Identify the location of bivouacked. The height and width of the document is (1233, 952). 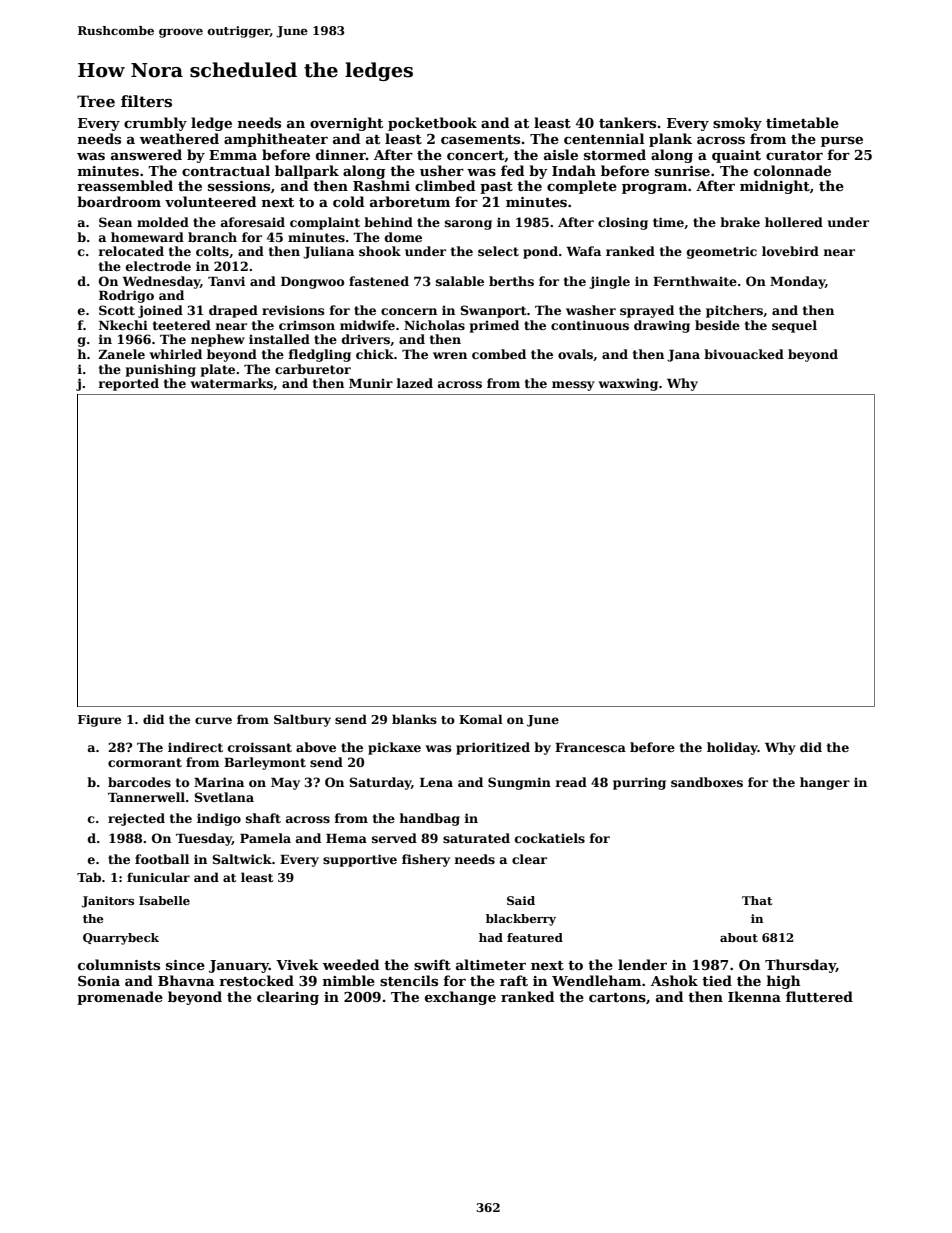
(744, 354).
